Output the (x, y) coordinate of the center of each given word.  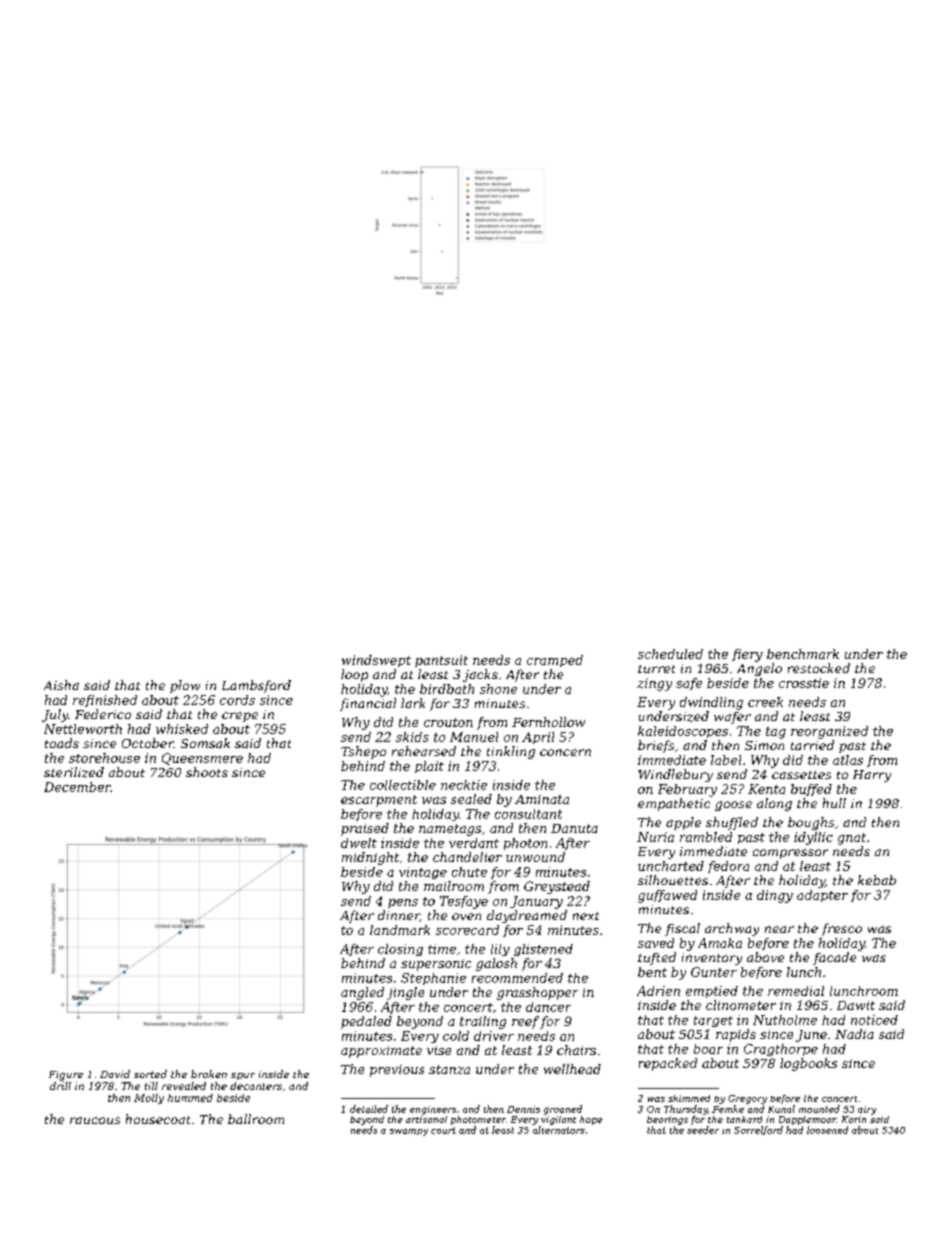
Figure (66, 1076)
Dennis (523, 1109)
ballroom (256, 1119)
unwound (535, 857)
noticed (874, 1020)
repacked (668, 1064)
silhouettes (673, 880)
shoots (207, 772)
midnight (370, 858)
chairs (576, 1050)
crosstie (804, 683)
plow (185, 686)
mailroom (454, 886)
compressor (790, 854)
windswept (376, 661)
